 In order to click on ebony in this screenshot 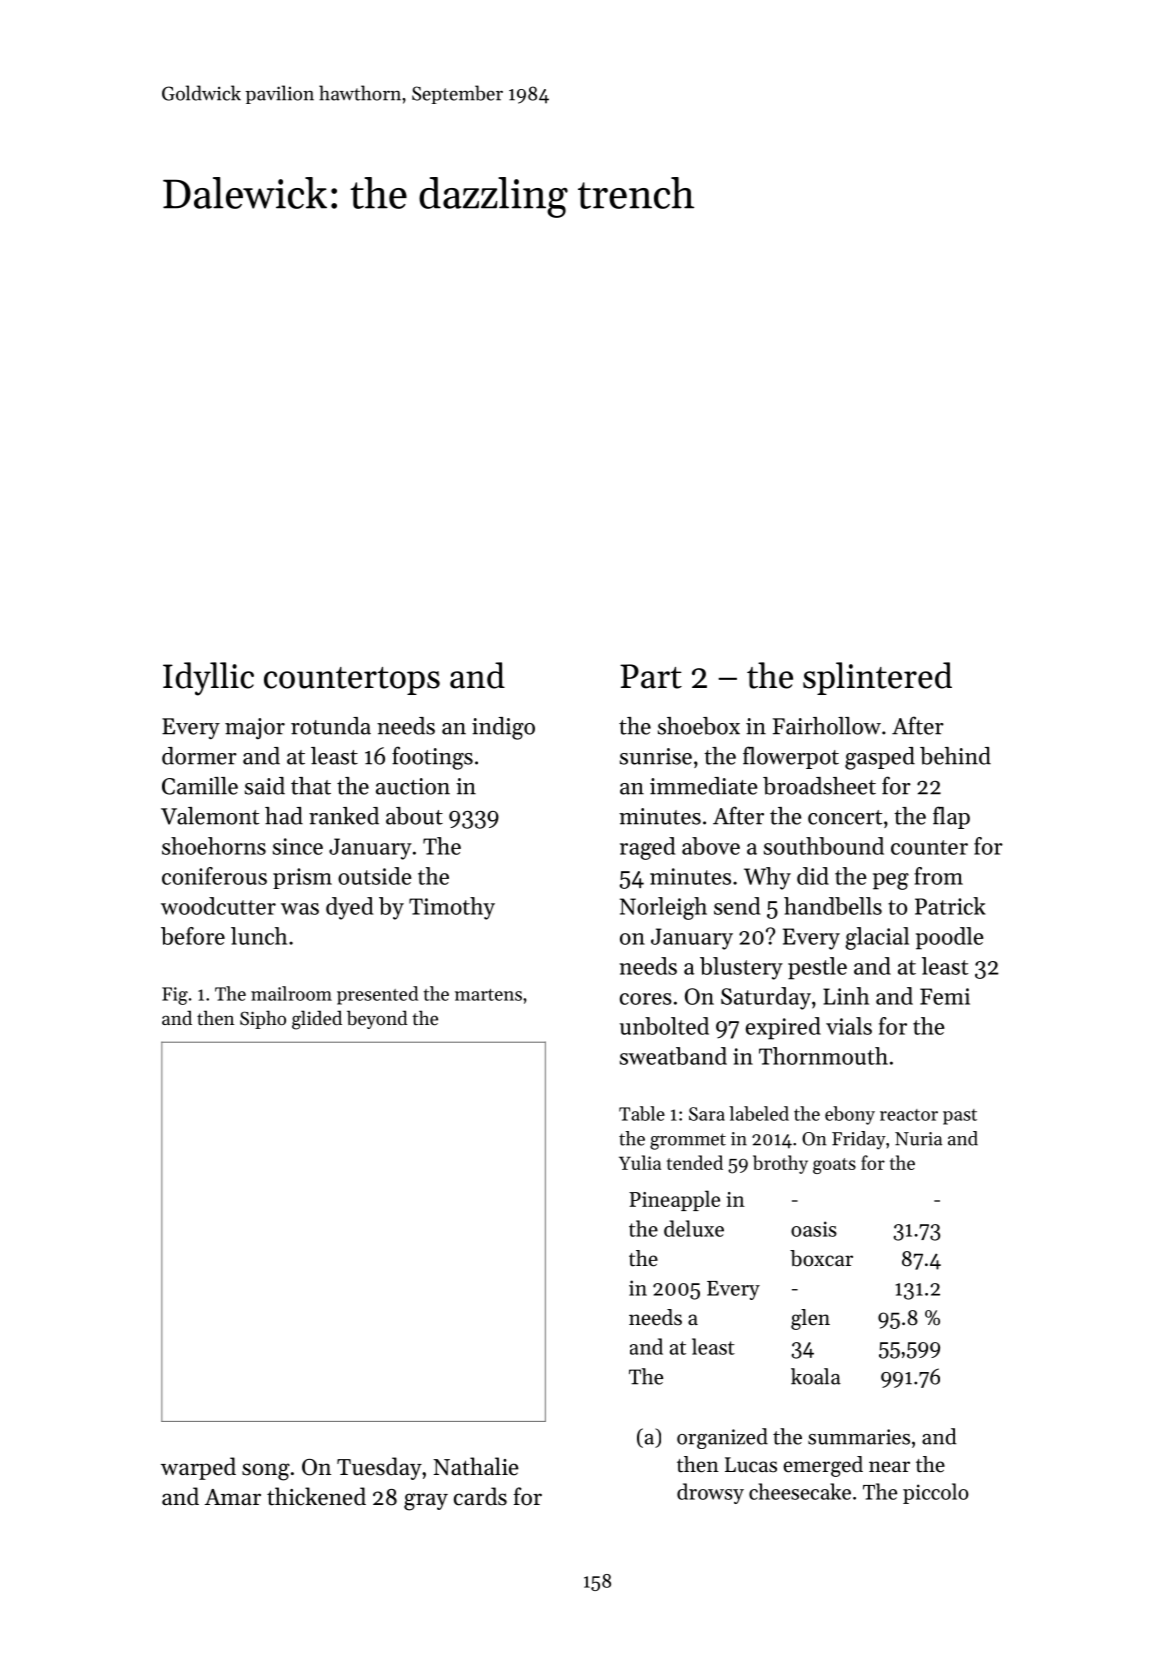, I will do `click(850, 1115)`.
